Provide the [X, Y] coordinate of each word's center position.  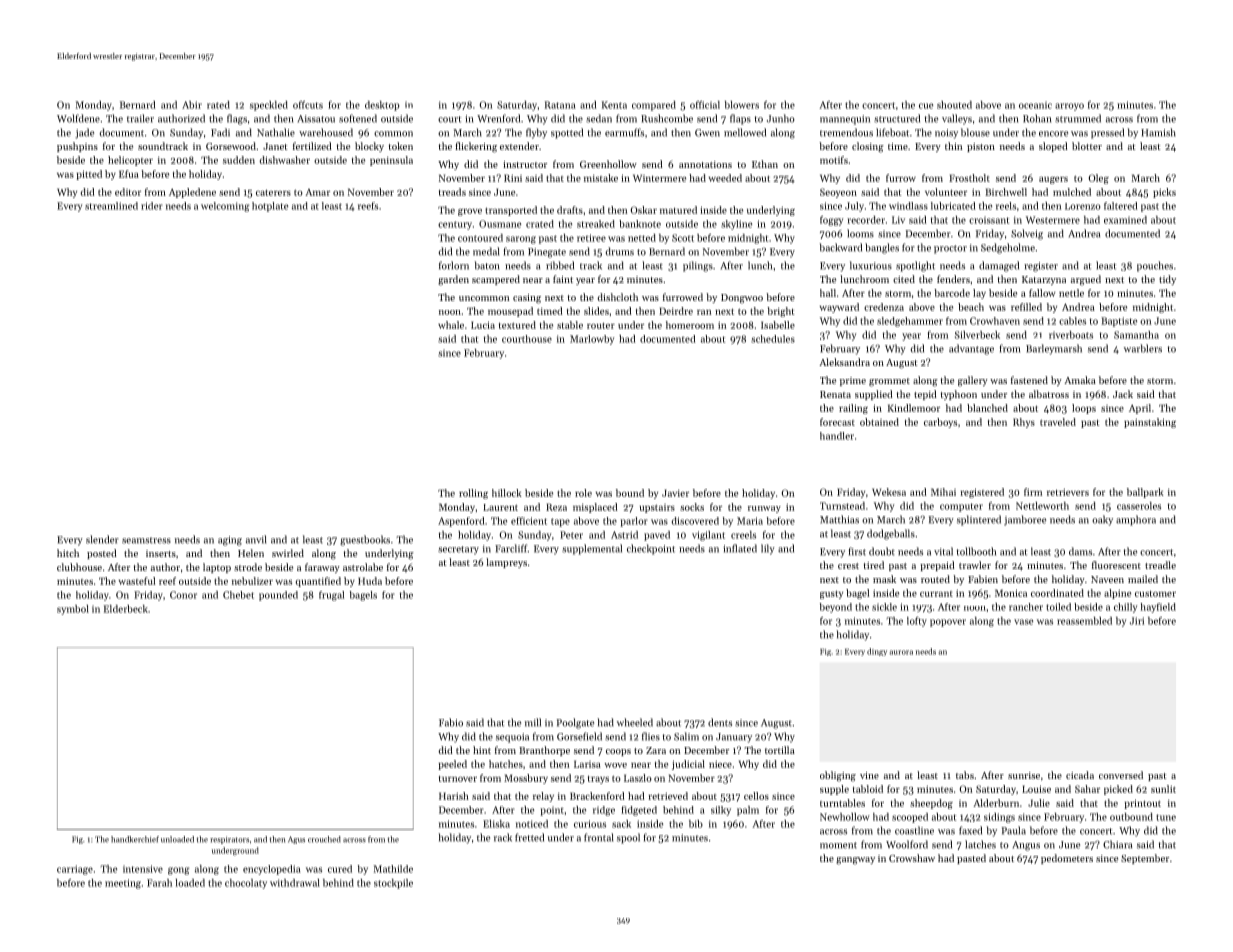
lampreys [506, 563]
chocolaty [246, 884]
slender [102, 539]
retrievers [1068, 492]
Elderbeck [126, 609]
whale [451, 325]
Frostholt [969, 178]
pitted [89, 175]
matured [678, 210]
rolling [473, 494]
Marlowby [592, 340]
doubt [882, 551]
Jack [1123, 394]
